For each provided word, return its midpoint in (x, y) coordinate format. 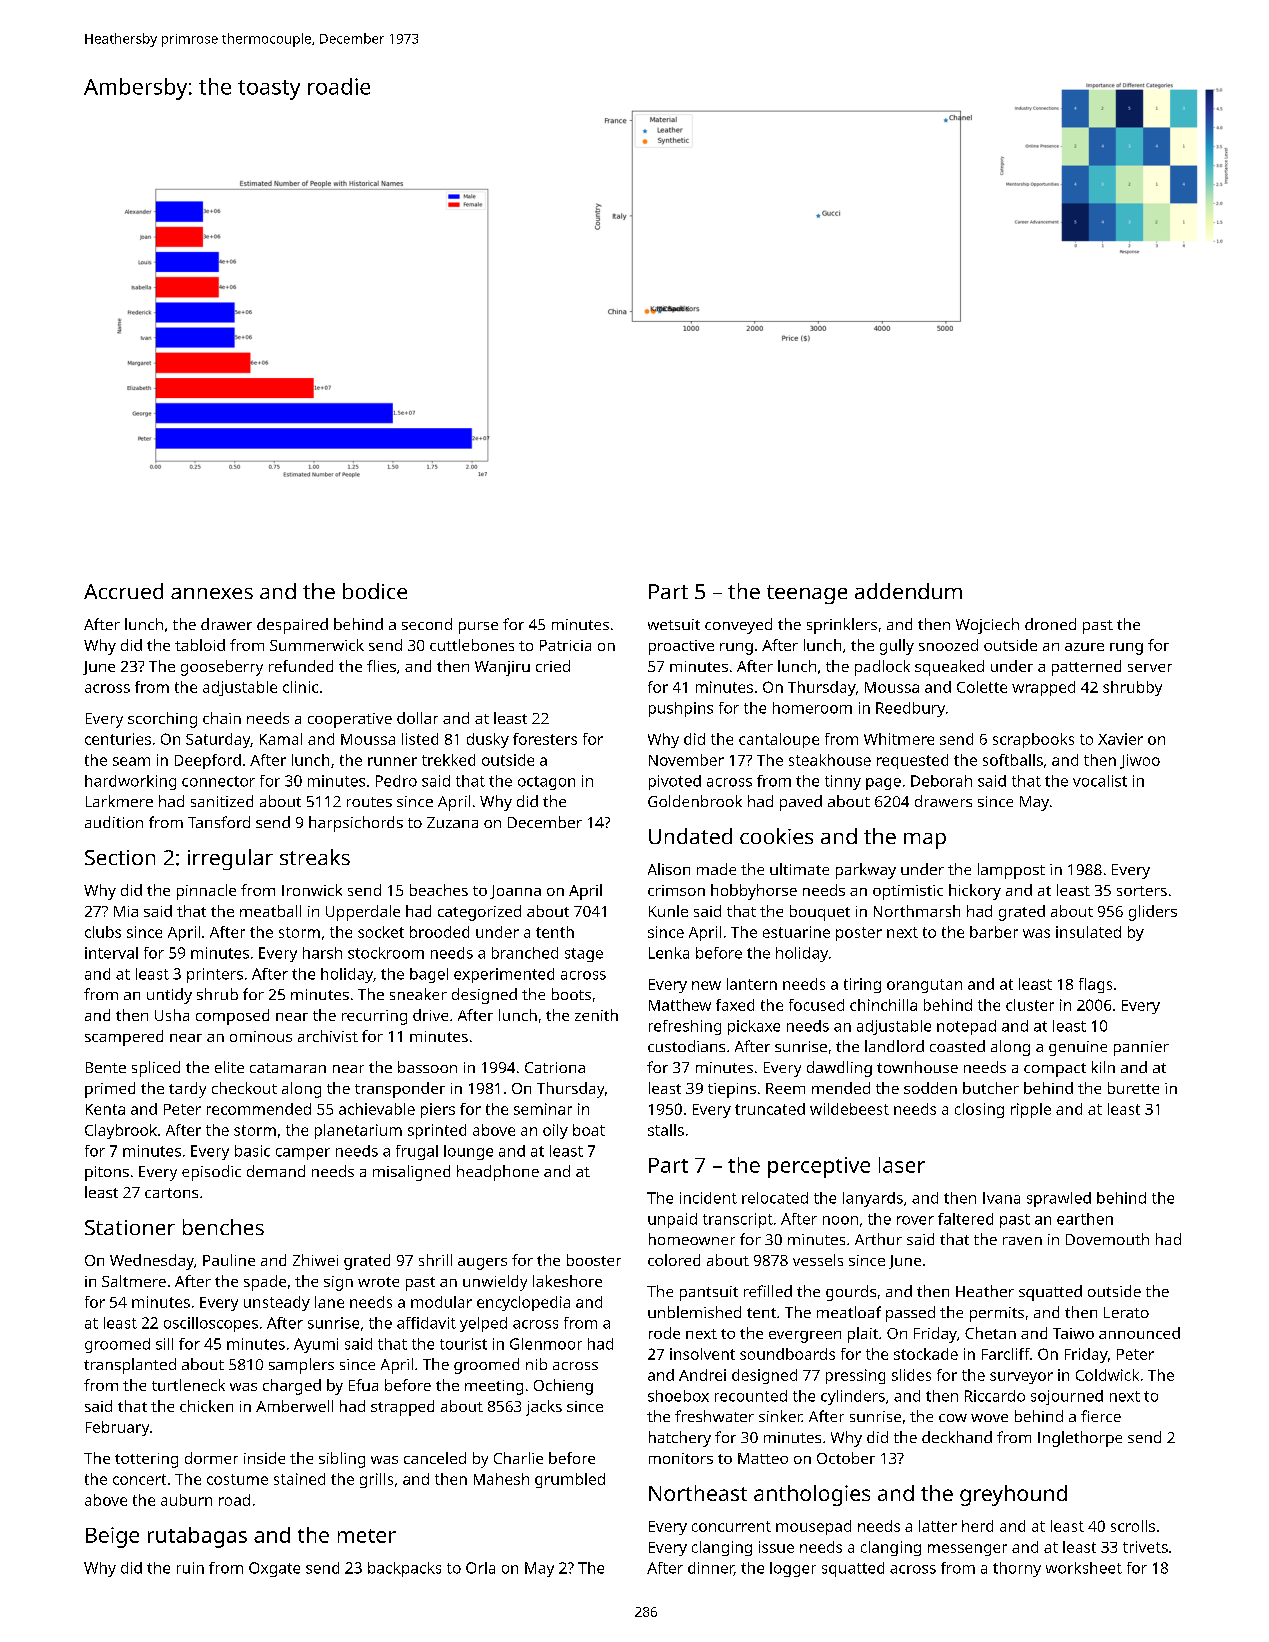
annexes (212, 593)
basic (252, 1151)
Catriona (555, 1067)
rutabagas (197, 1537)
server (1150, 668)
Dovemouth (1107, 1239)
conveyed (738, 626)
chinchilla (883, 1005)
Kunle (668, 911)
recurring (374, 1017)
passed (910, 1314)
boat (589, 1130)
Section (120, 857)
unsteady (277, 1303)
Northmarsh (917, 911)
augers (482, 1264)
